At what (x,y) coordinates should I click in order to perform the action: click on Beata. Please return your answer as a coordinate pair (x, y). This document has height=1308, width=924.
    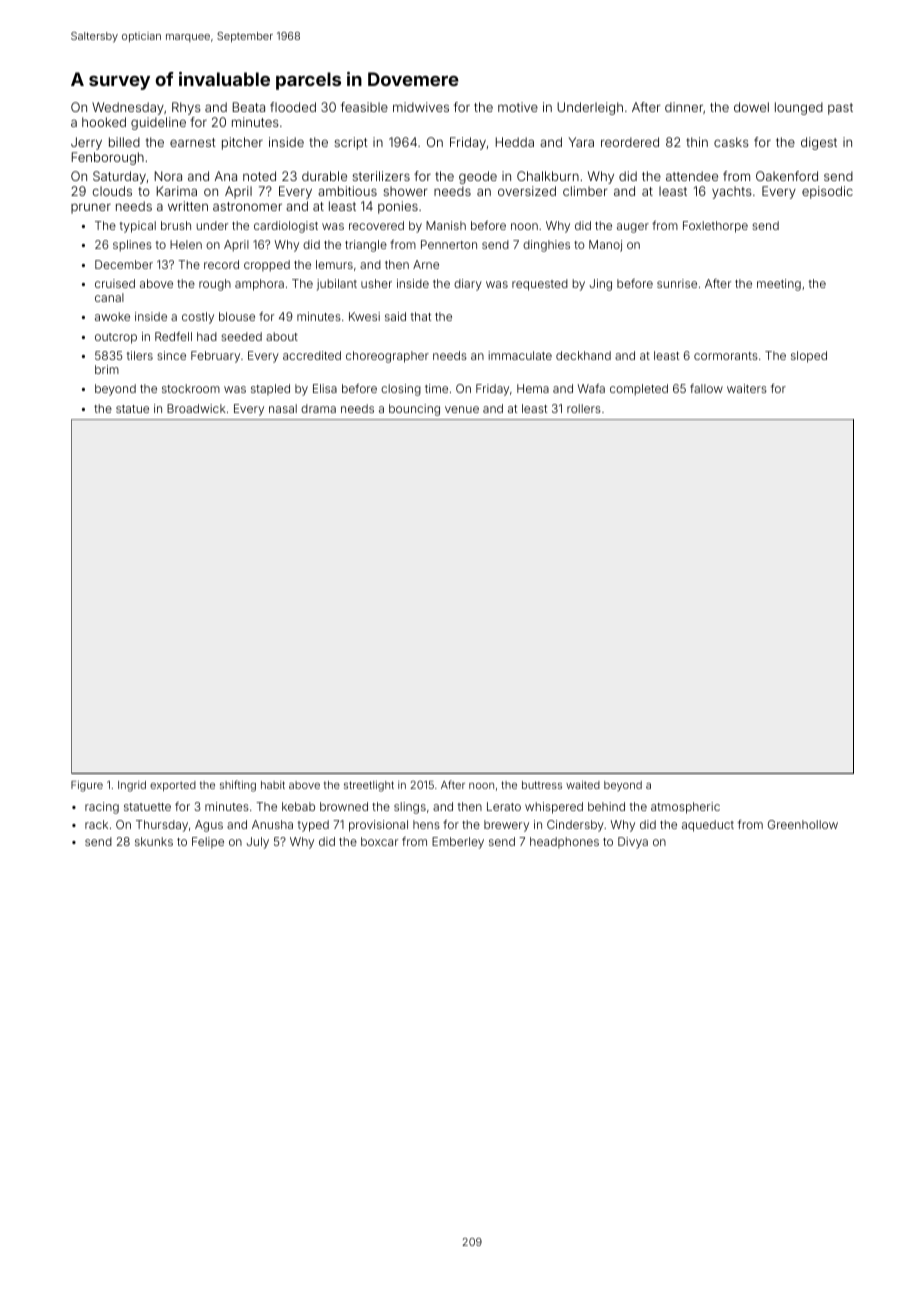
    Looking at the image, I should click on (249, 107).
